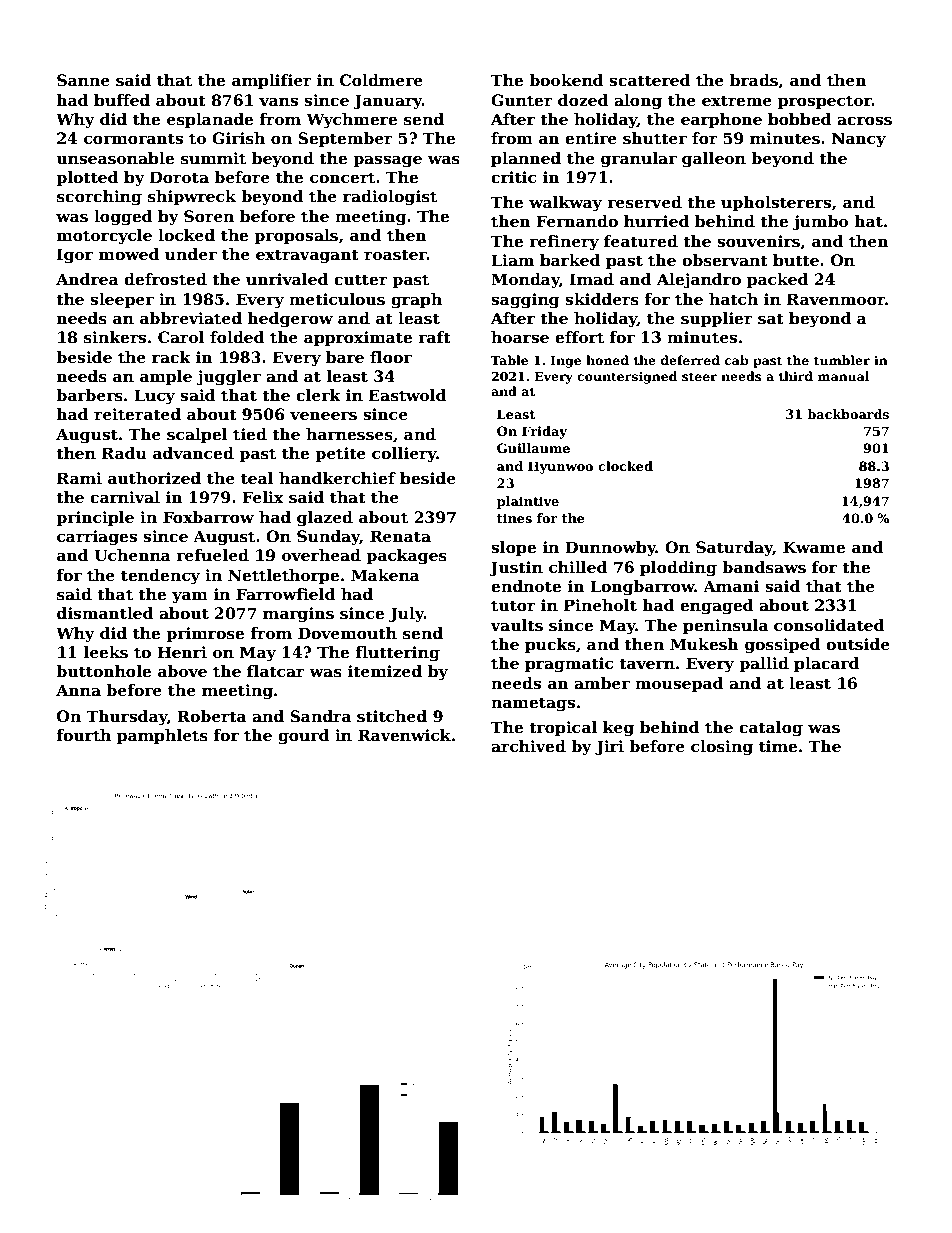 The image size is (952, 1233). I want to click on nametags, so click(533, 704).
